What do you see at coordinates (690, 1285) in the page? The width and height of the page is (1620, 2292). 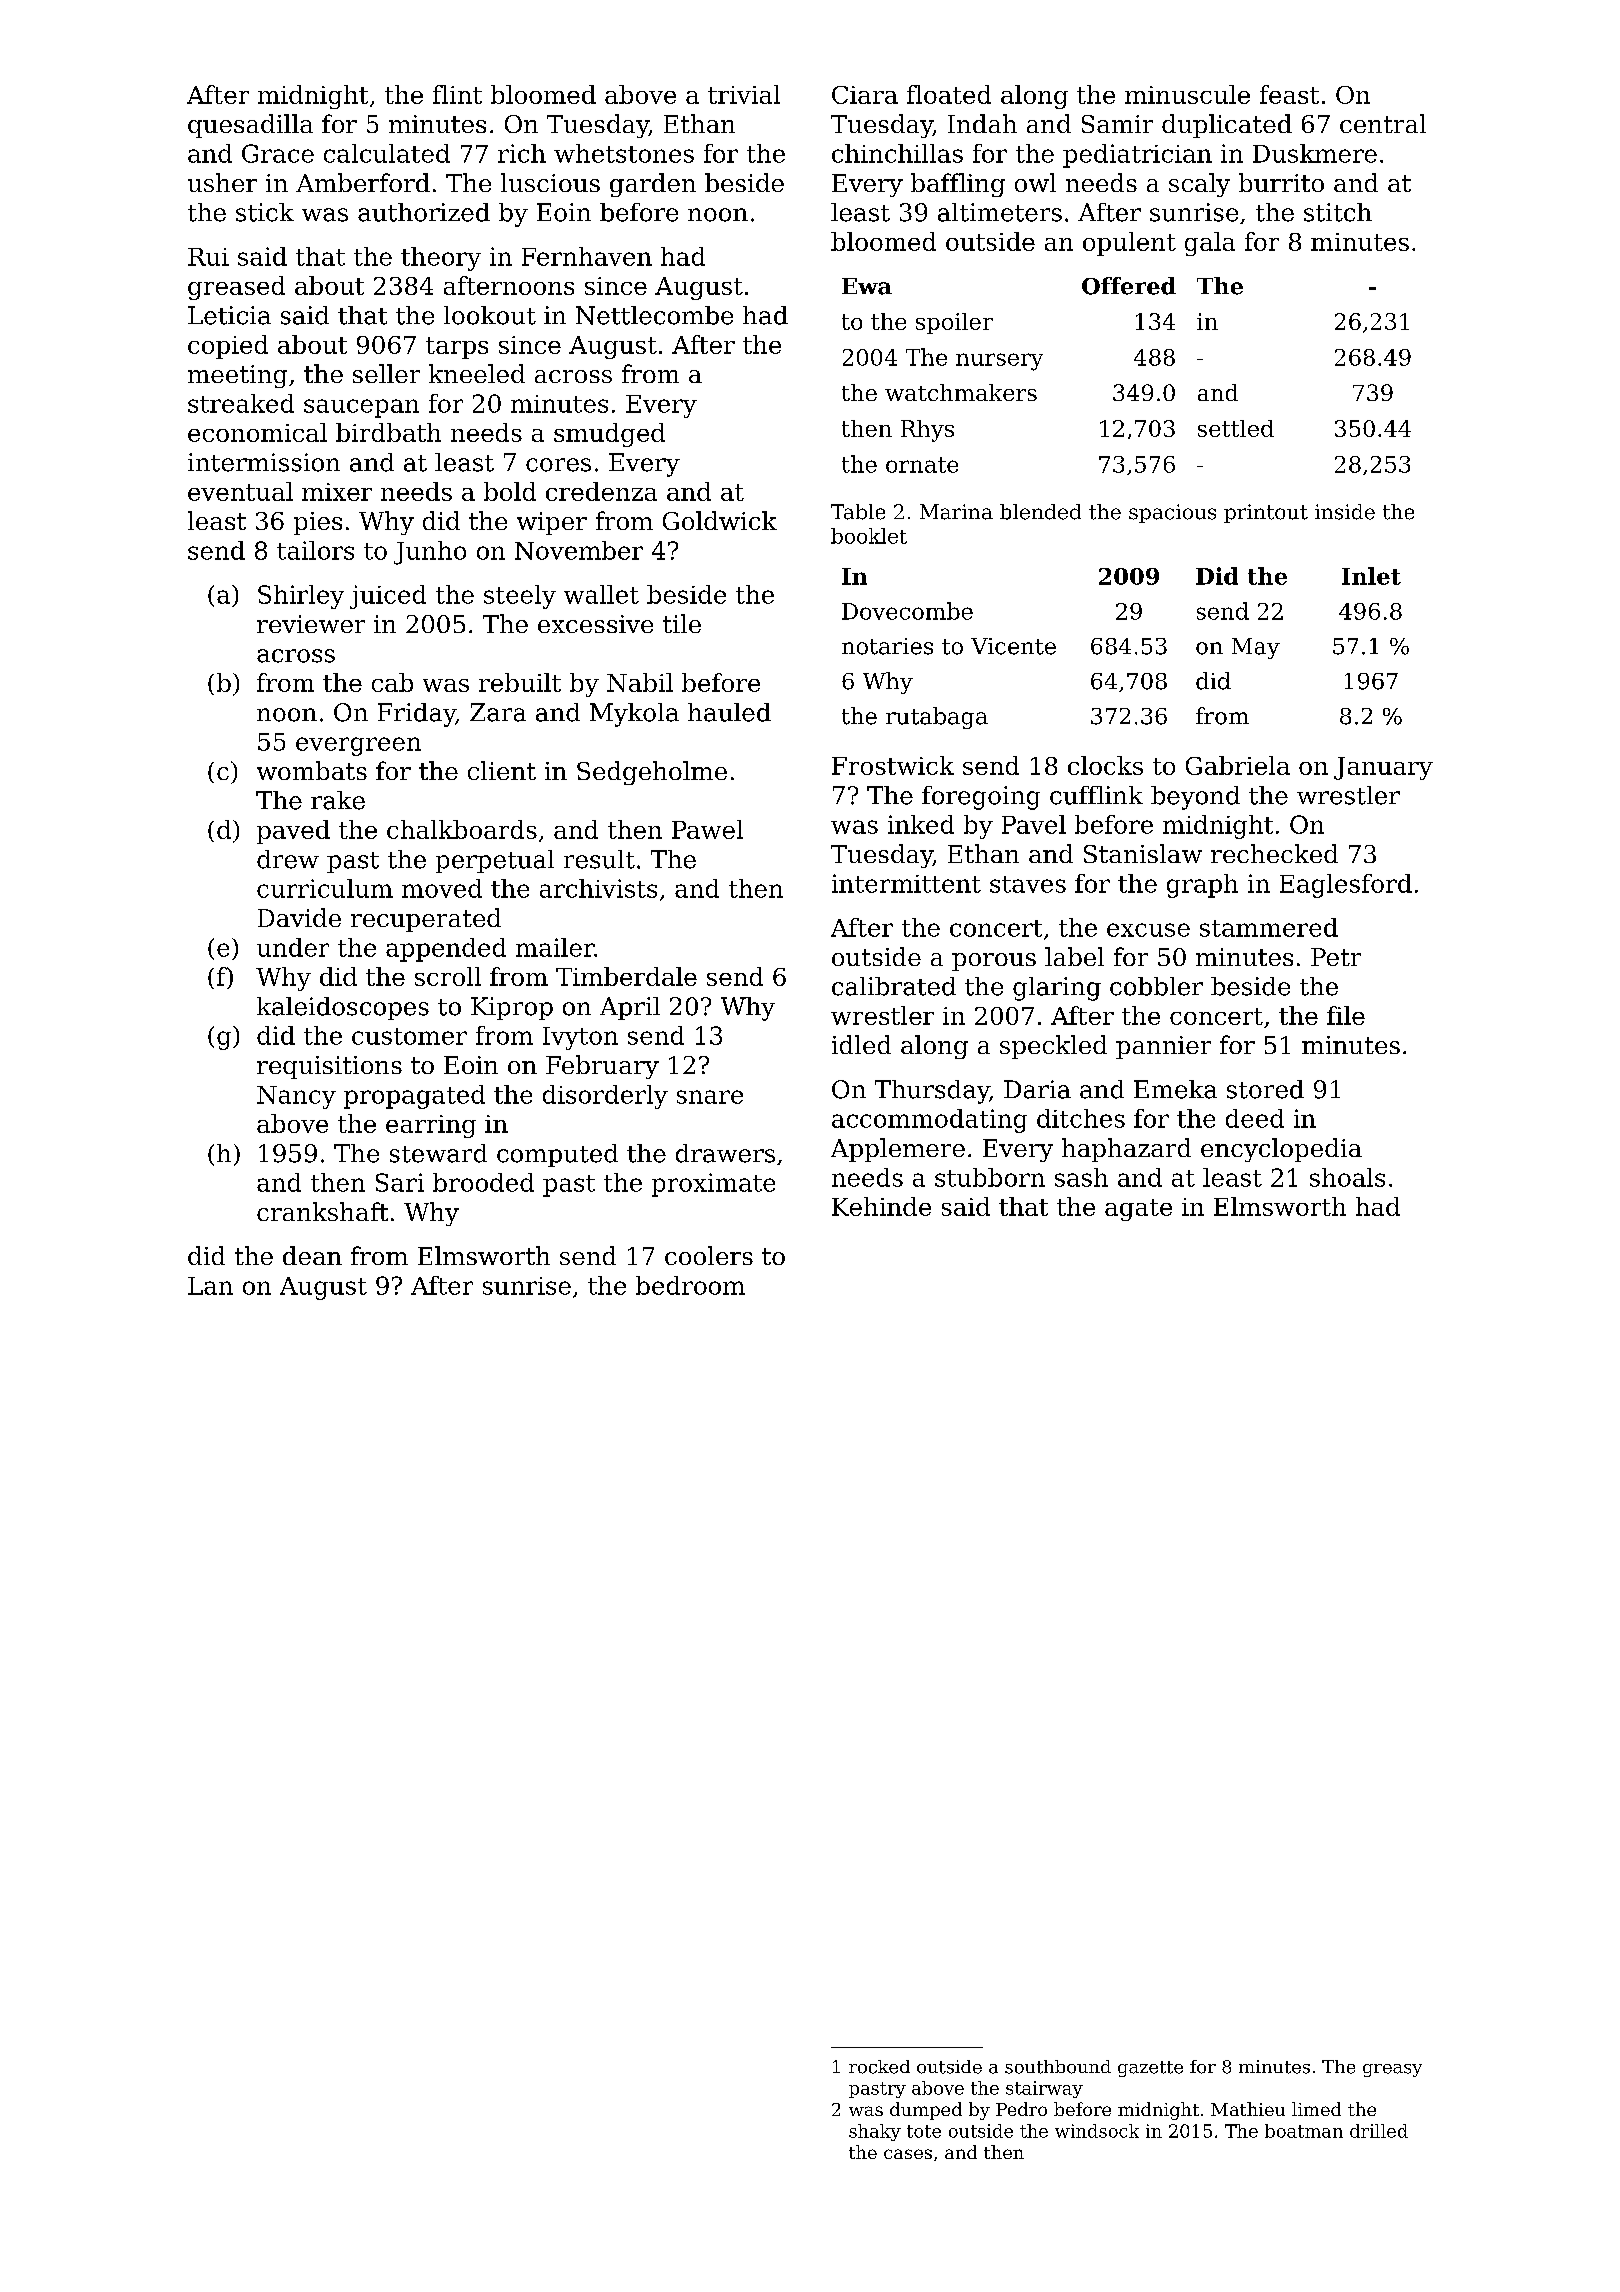 I see `bedroom` at bounding box center [690, 1285].
